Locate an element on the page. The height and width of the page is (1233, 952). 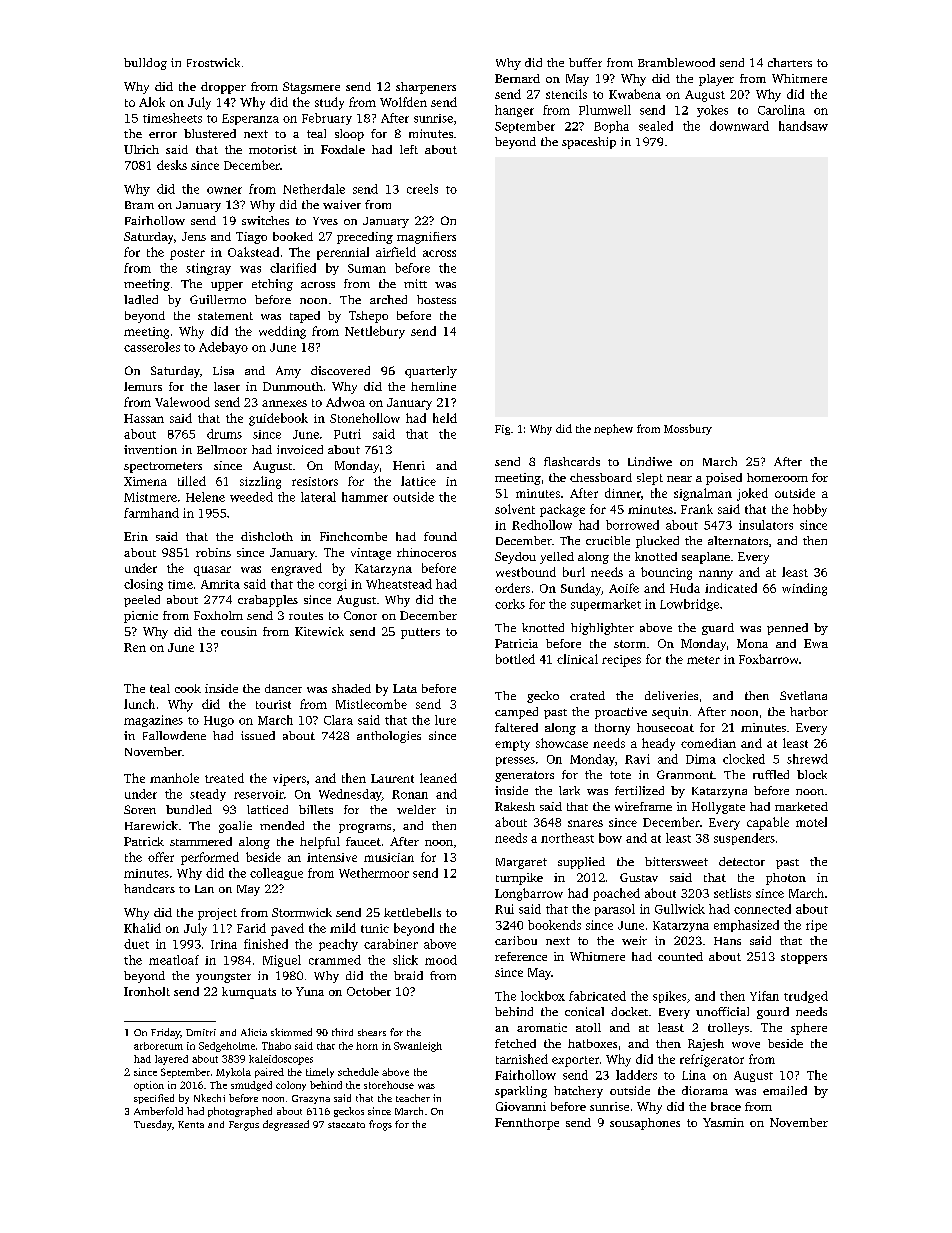
emailed is located at coordinates (785, 1090).
